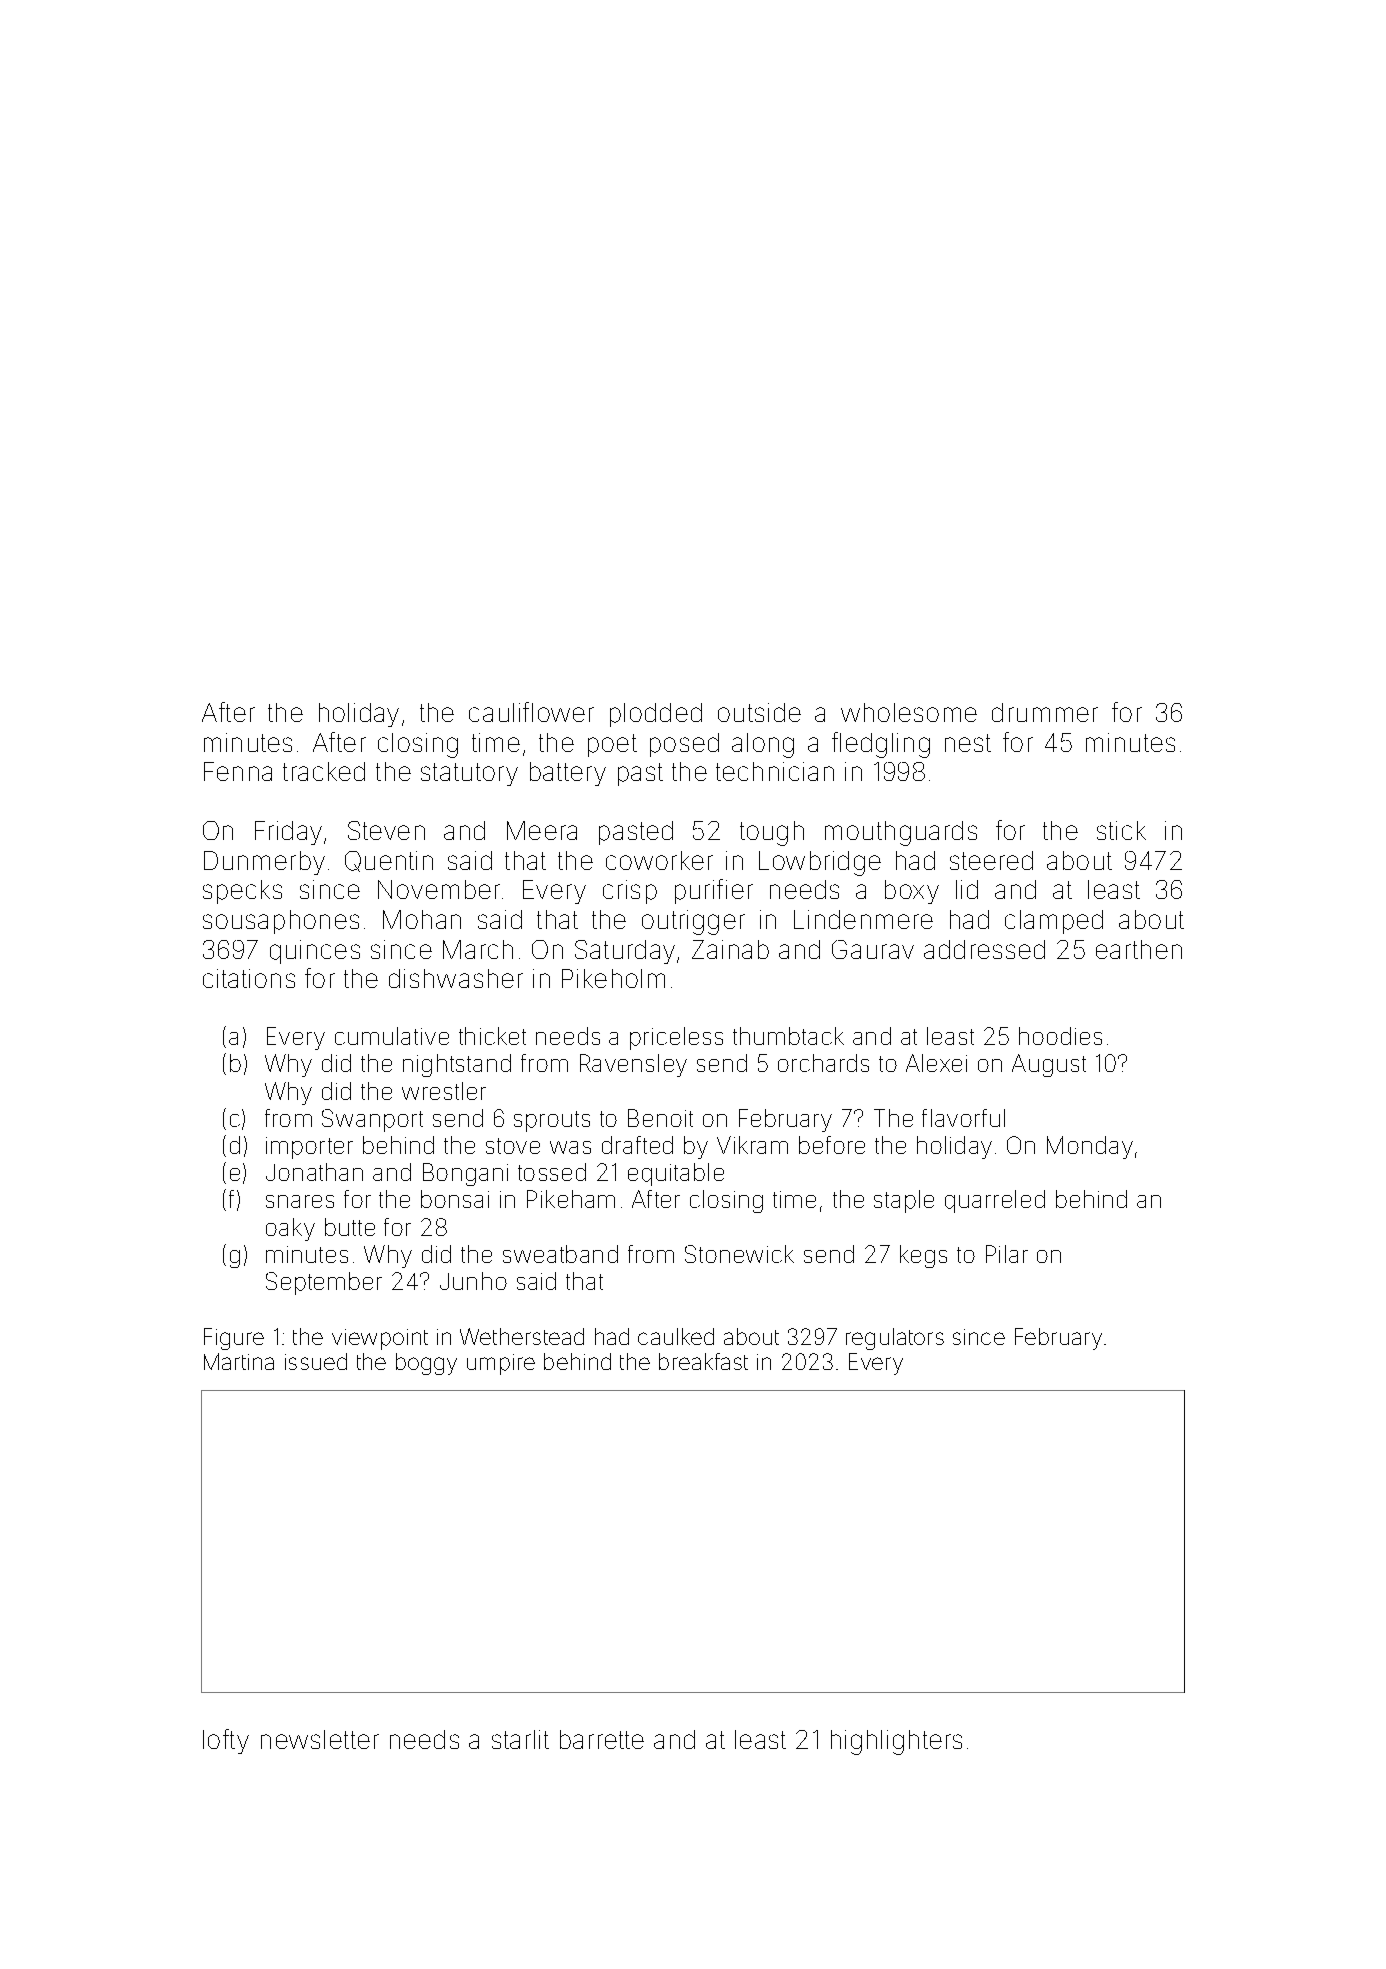  I want to click on orchards, so click(823, 1063).
